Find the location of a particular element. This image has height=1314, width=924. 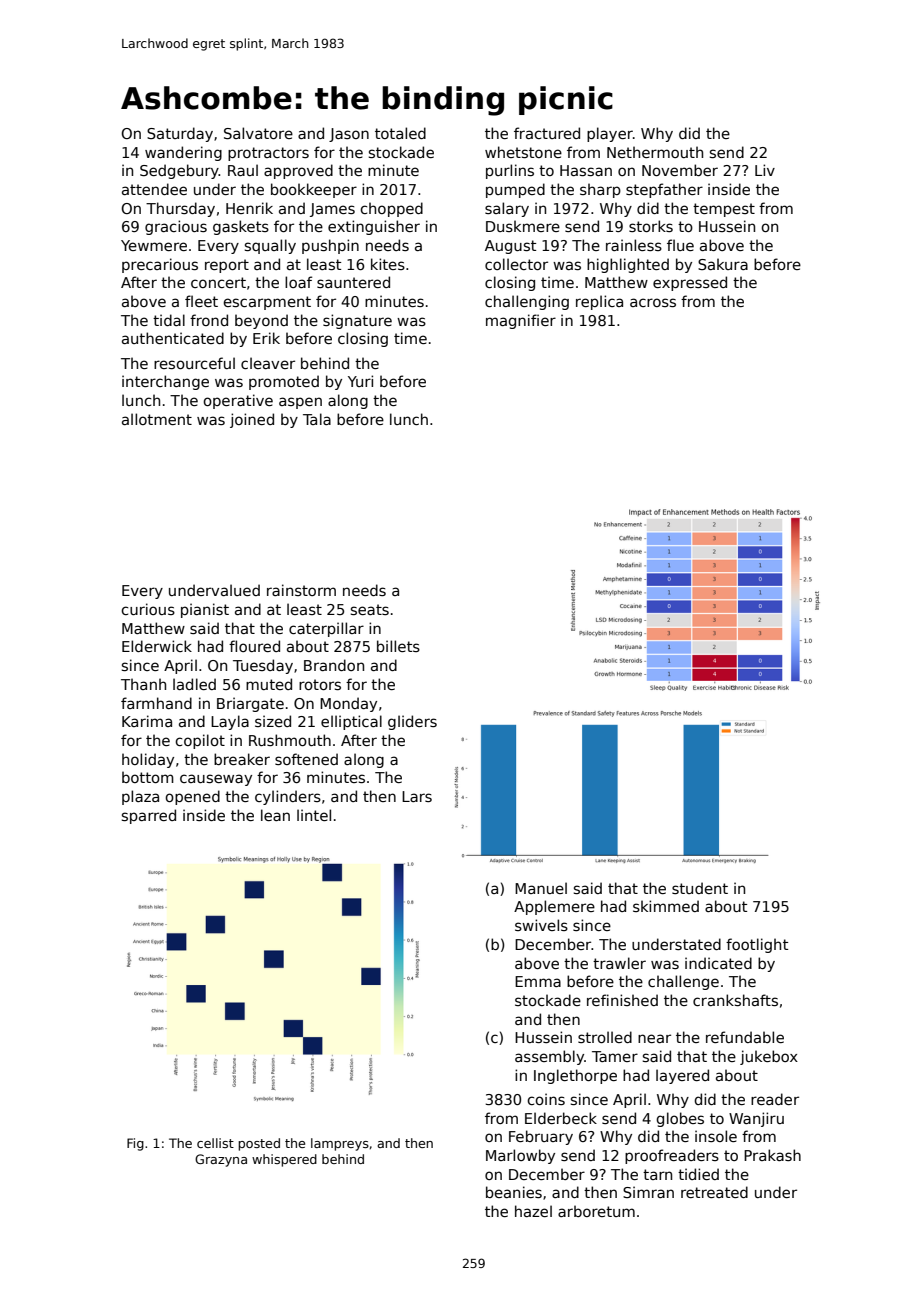

Lars is located at coordinates (417, 796).
